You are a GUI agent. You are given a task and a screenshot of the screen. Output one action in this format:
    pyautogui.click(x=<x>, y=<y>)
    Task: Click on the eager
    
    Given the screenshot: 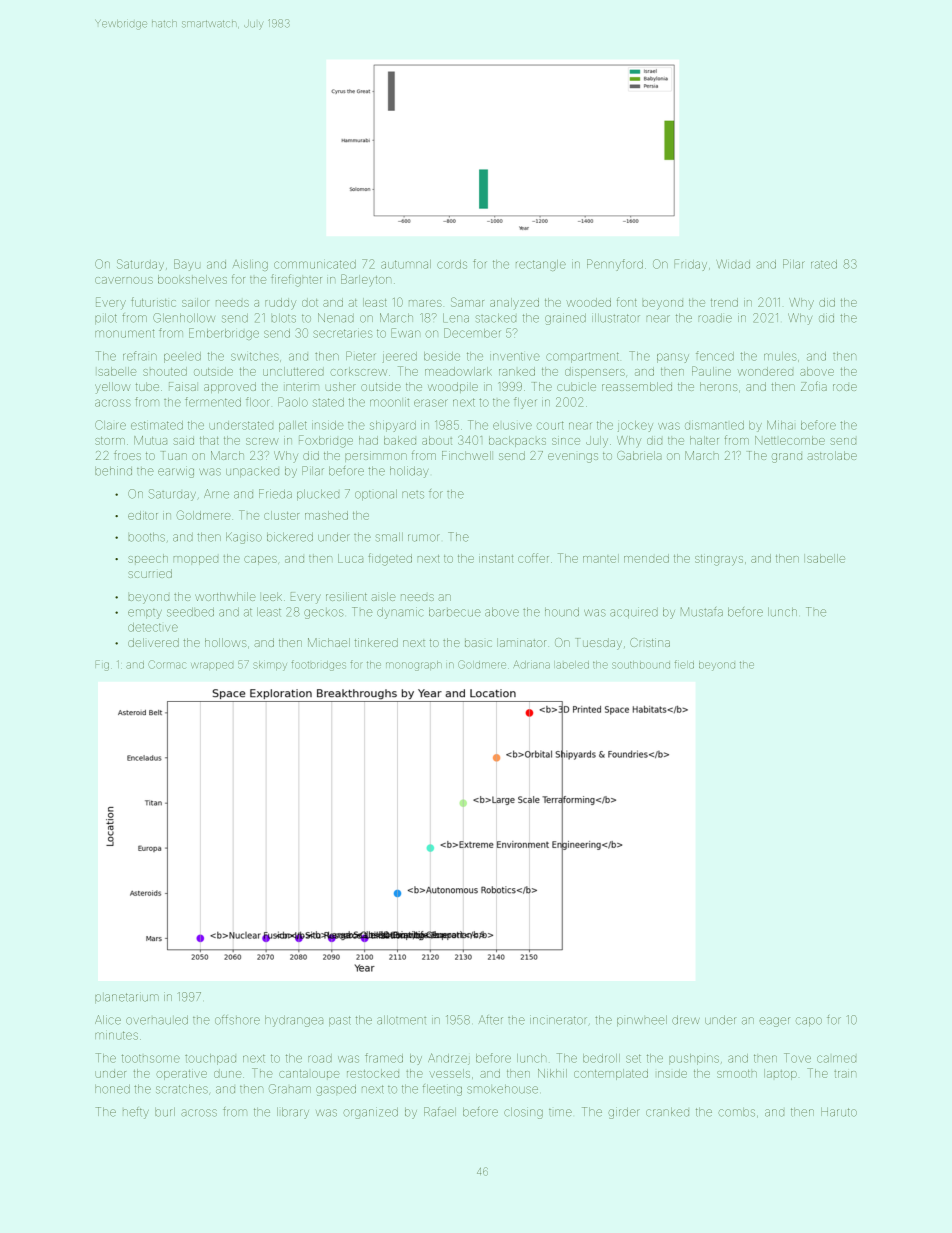 What is the action you would take?
    pyautogui.click(x=774, y=1022)
